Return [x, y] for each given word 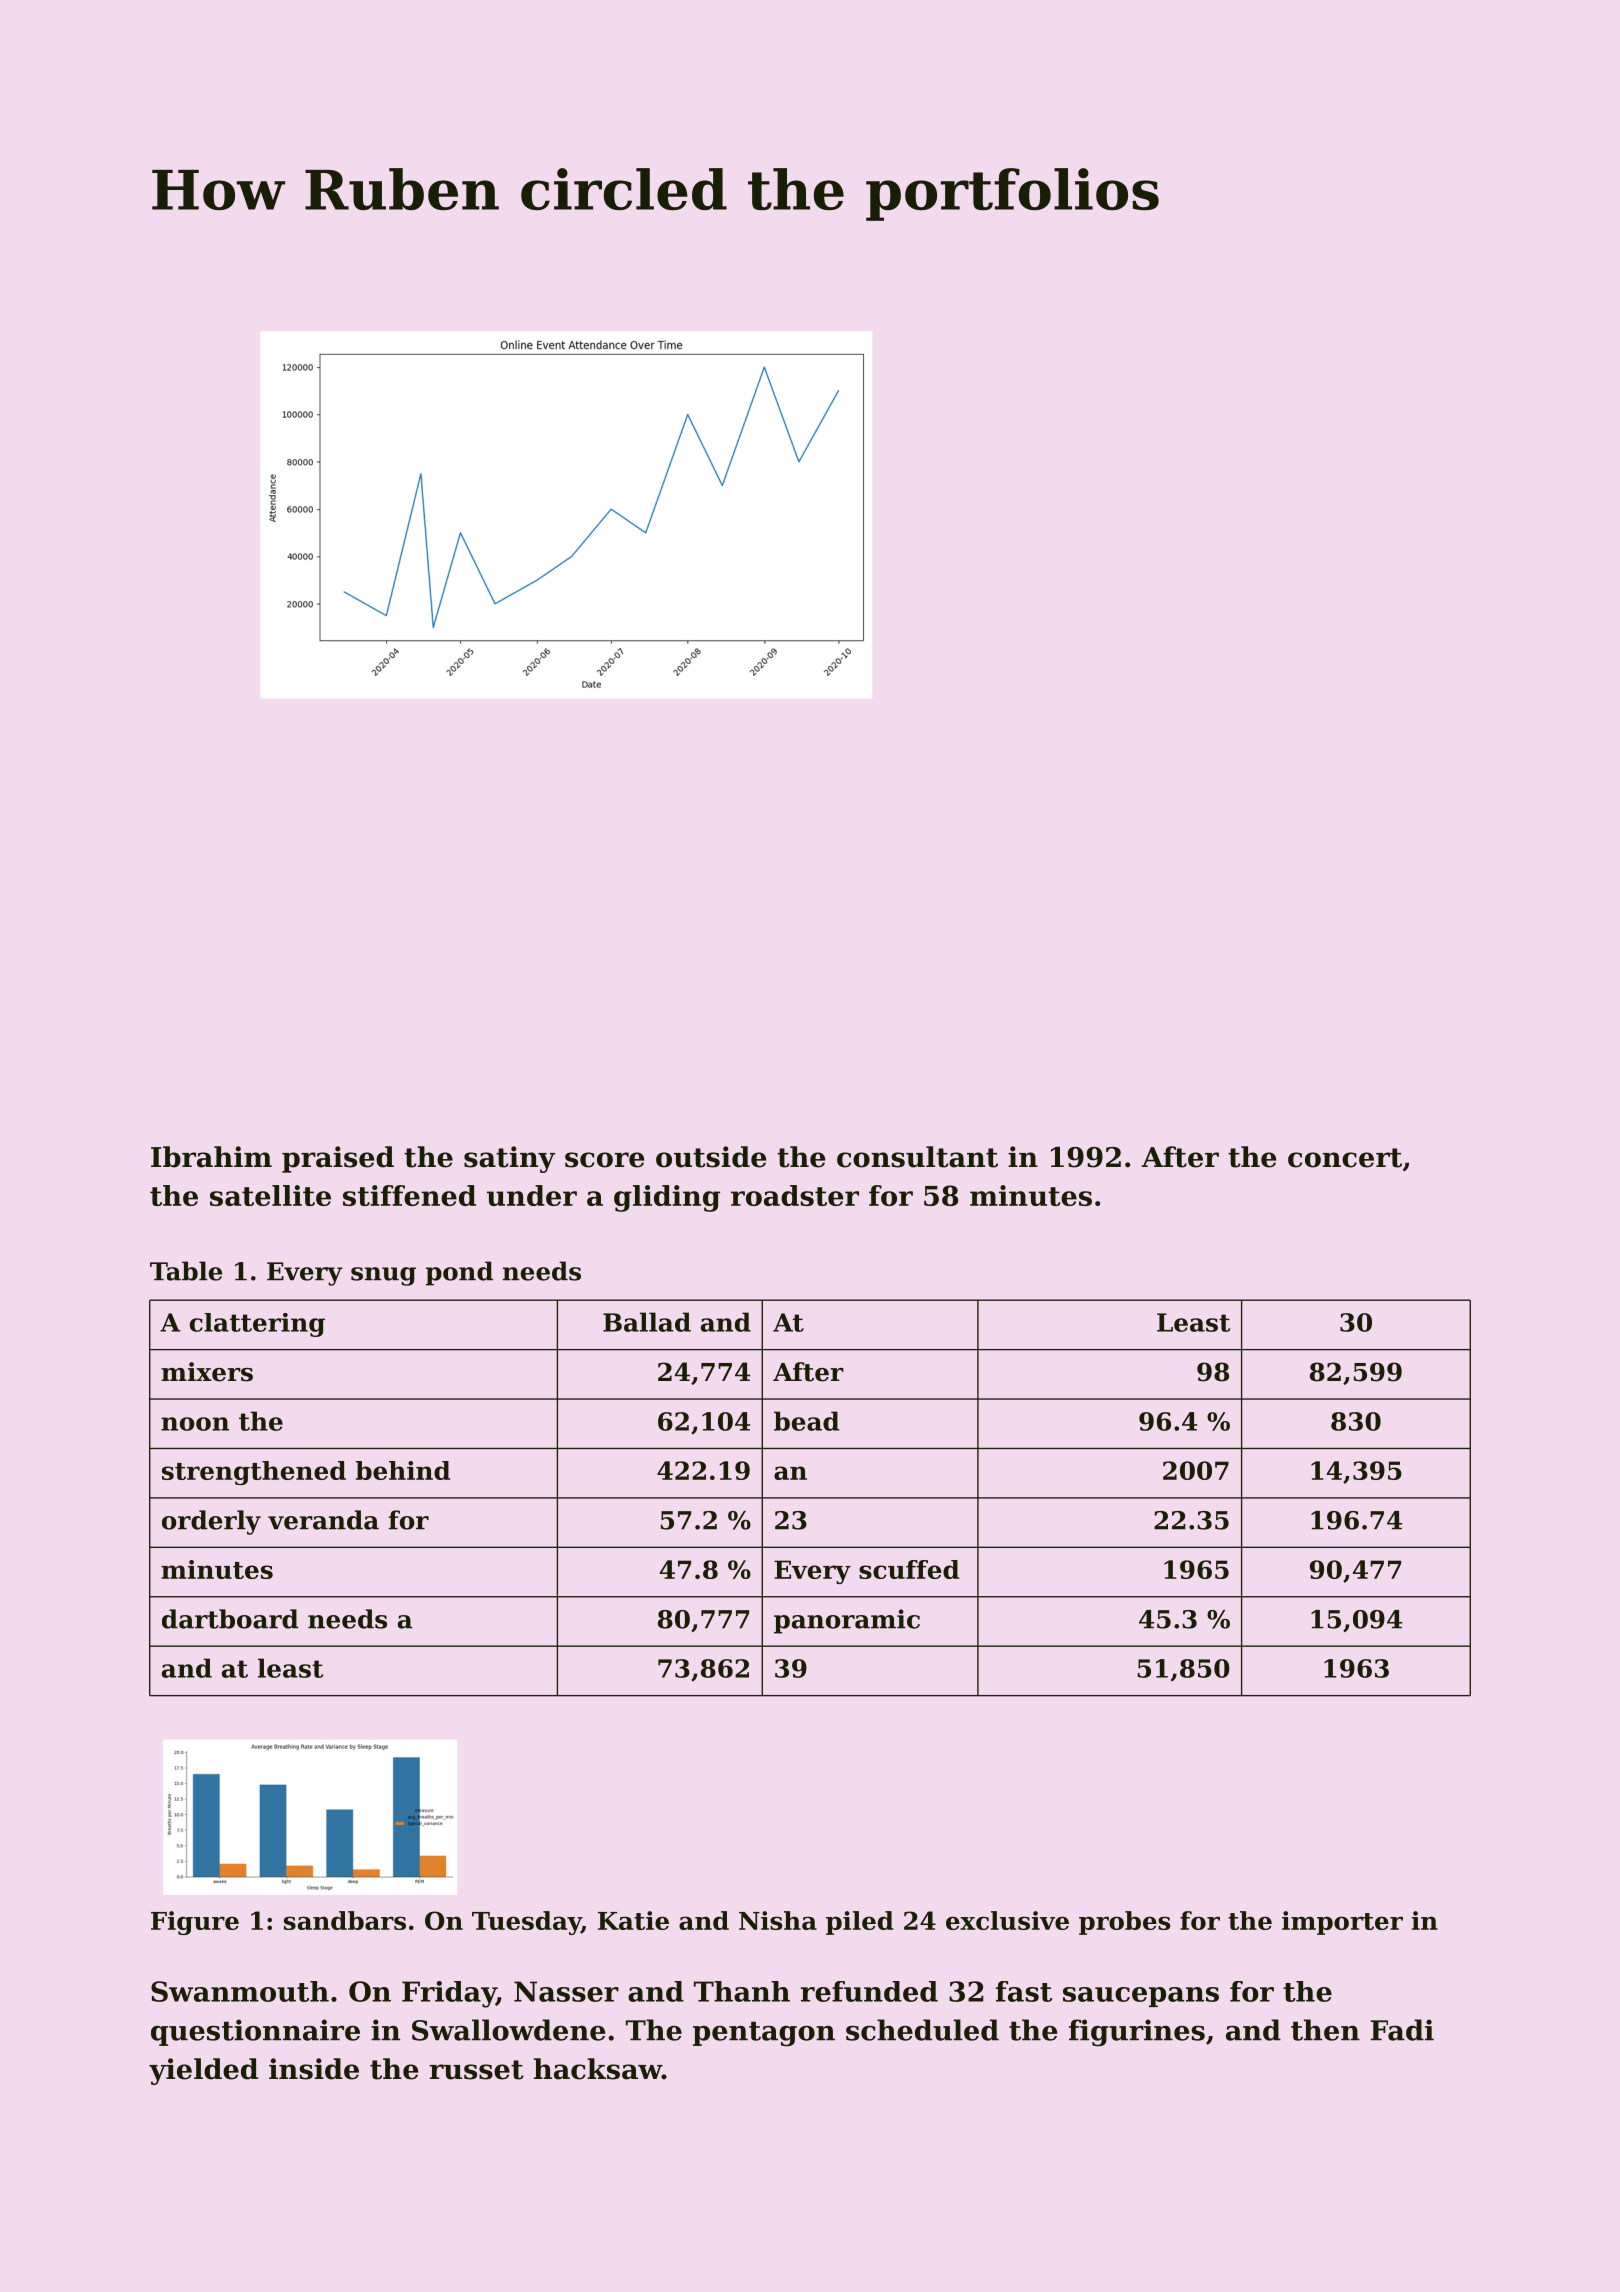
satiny [509, 1159]
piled [859, 1923]
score [604, 1160]
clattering [257, 1325]
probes [1124, 1923]
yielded [203, 2071]
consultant [917, 1157]
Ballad [647, 1322]
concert [1345, 1158]
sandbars [345, 1920]
